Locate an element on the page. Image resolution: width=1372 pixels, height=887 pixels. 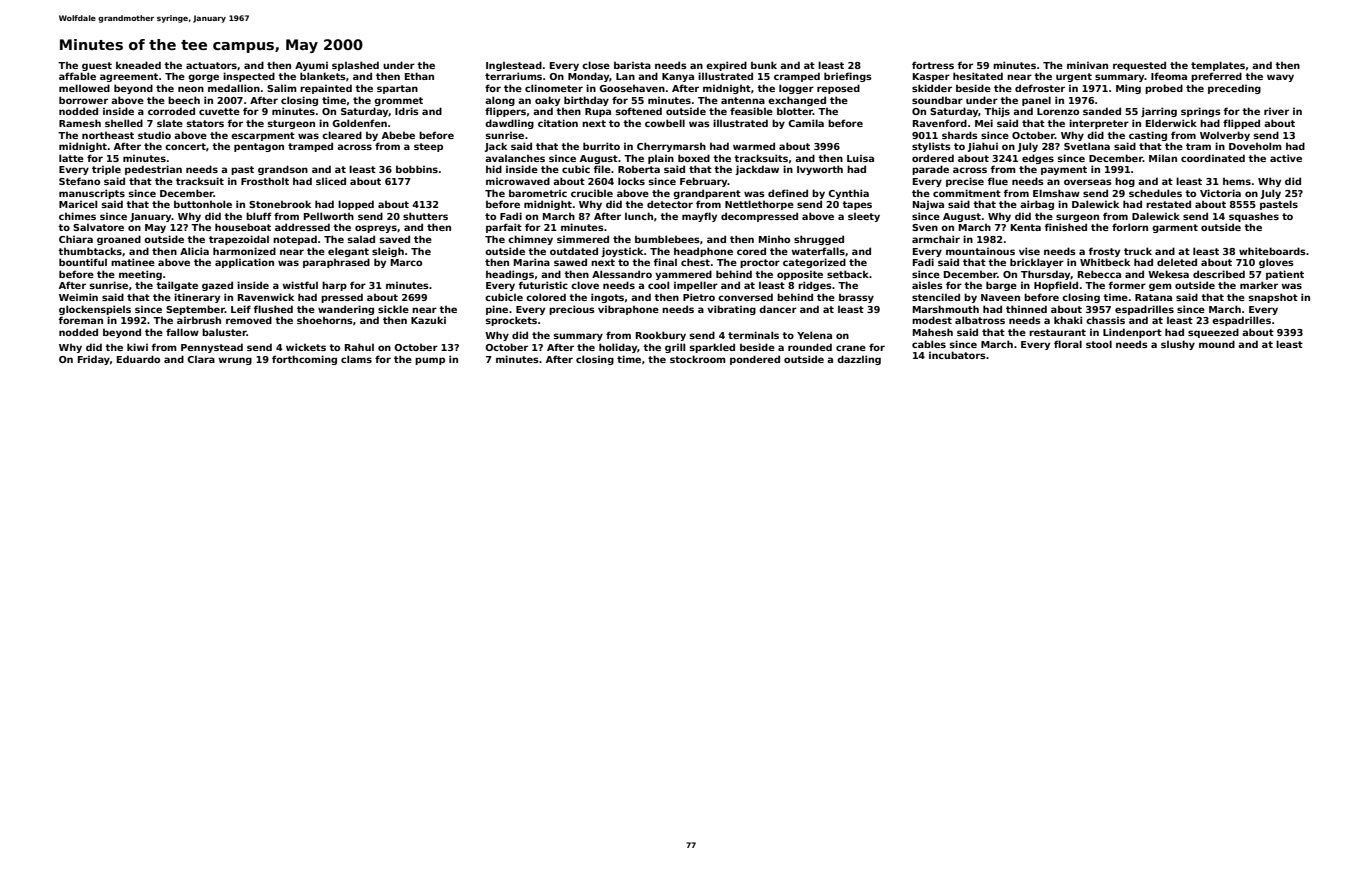
antenna is located at coordinates (743, 100).
